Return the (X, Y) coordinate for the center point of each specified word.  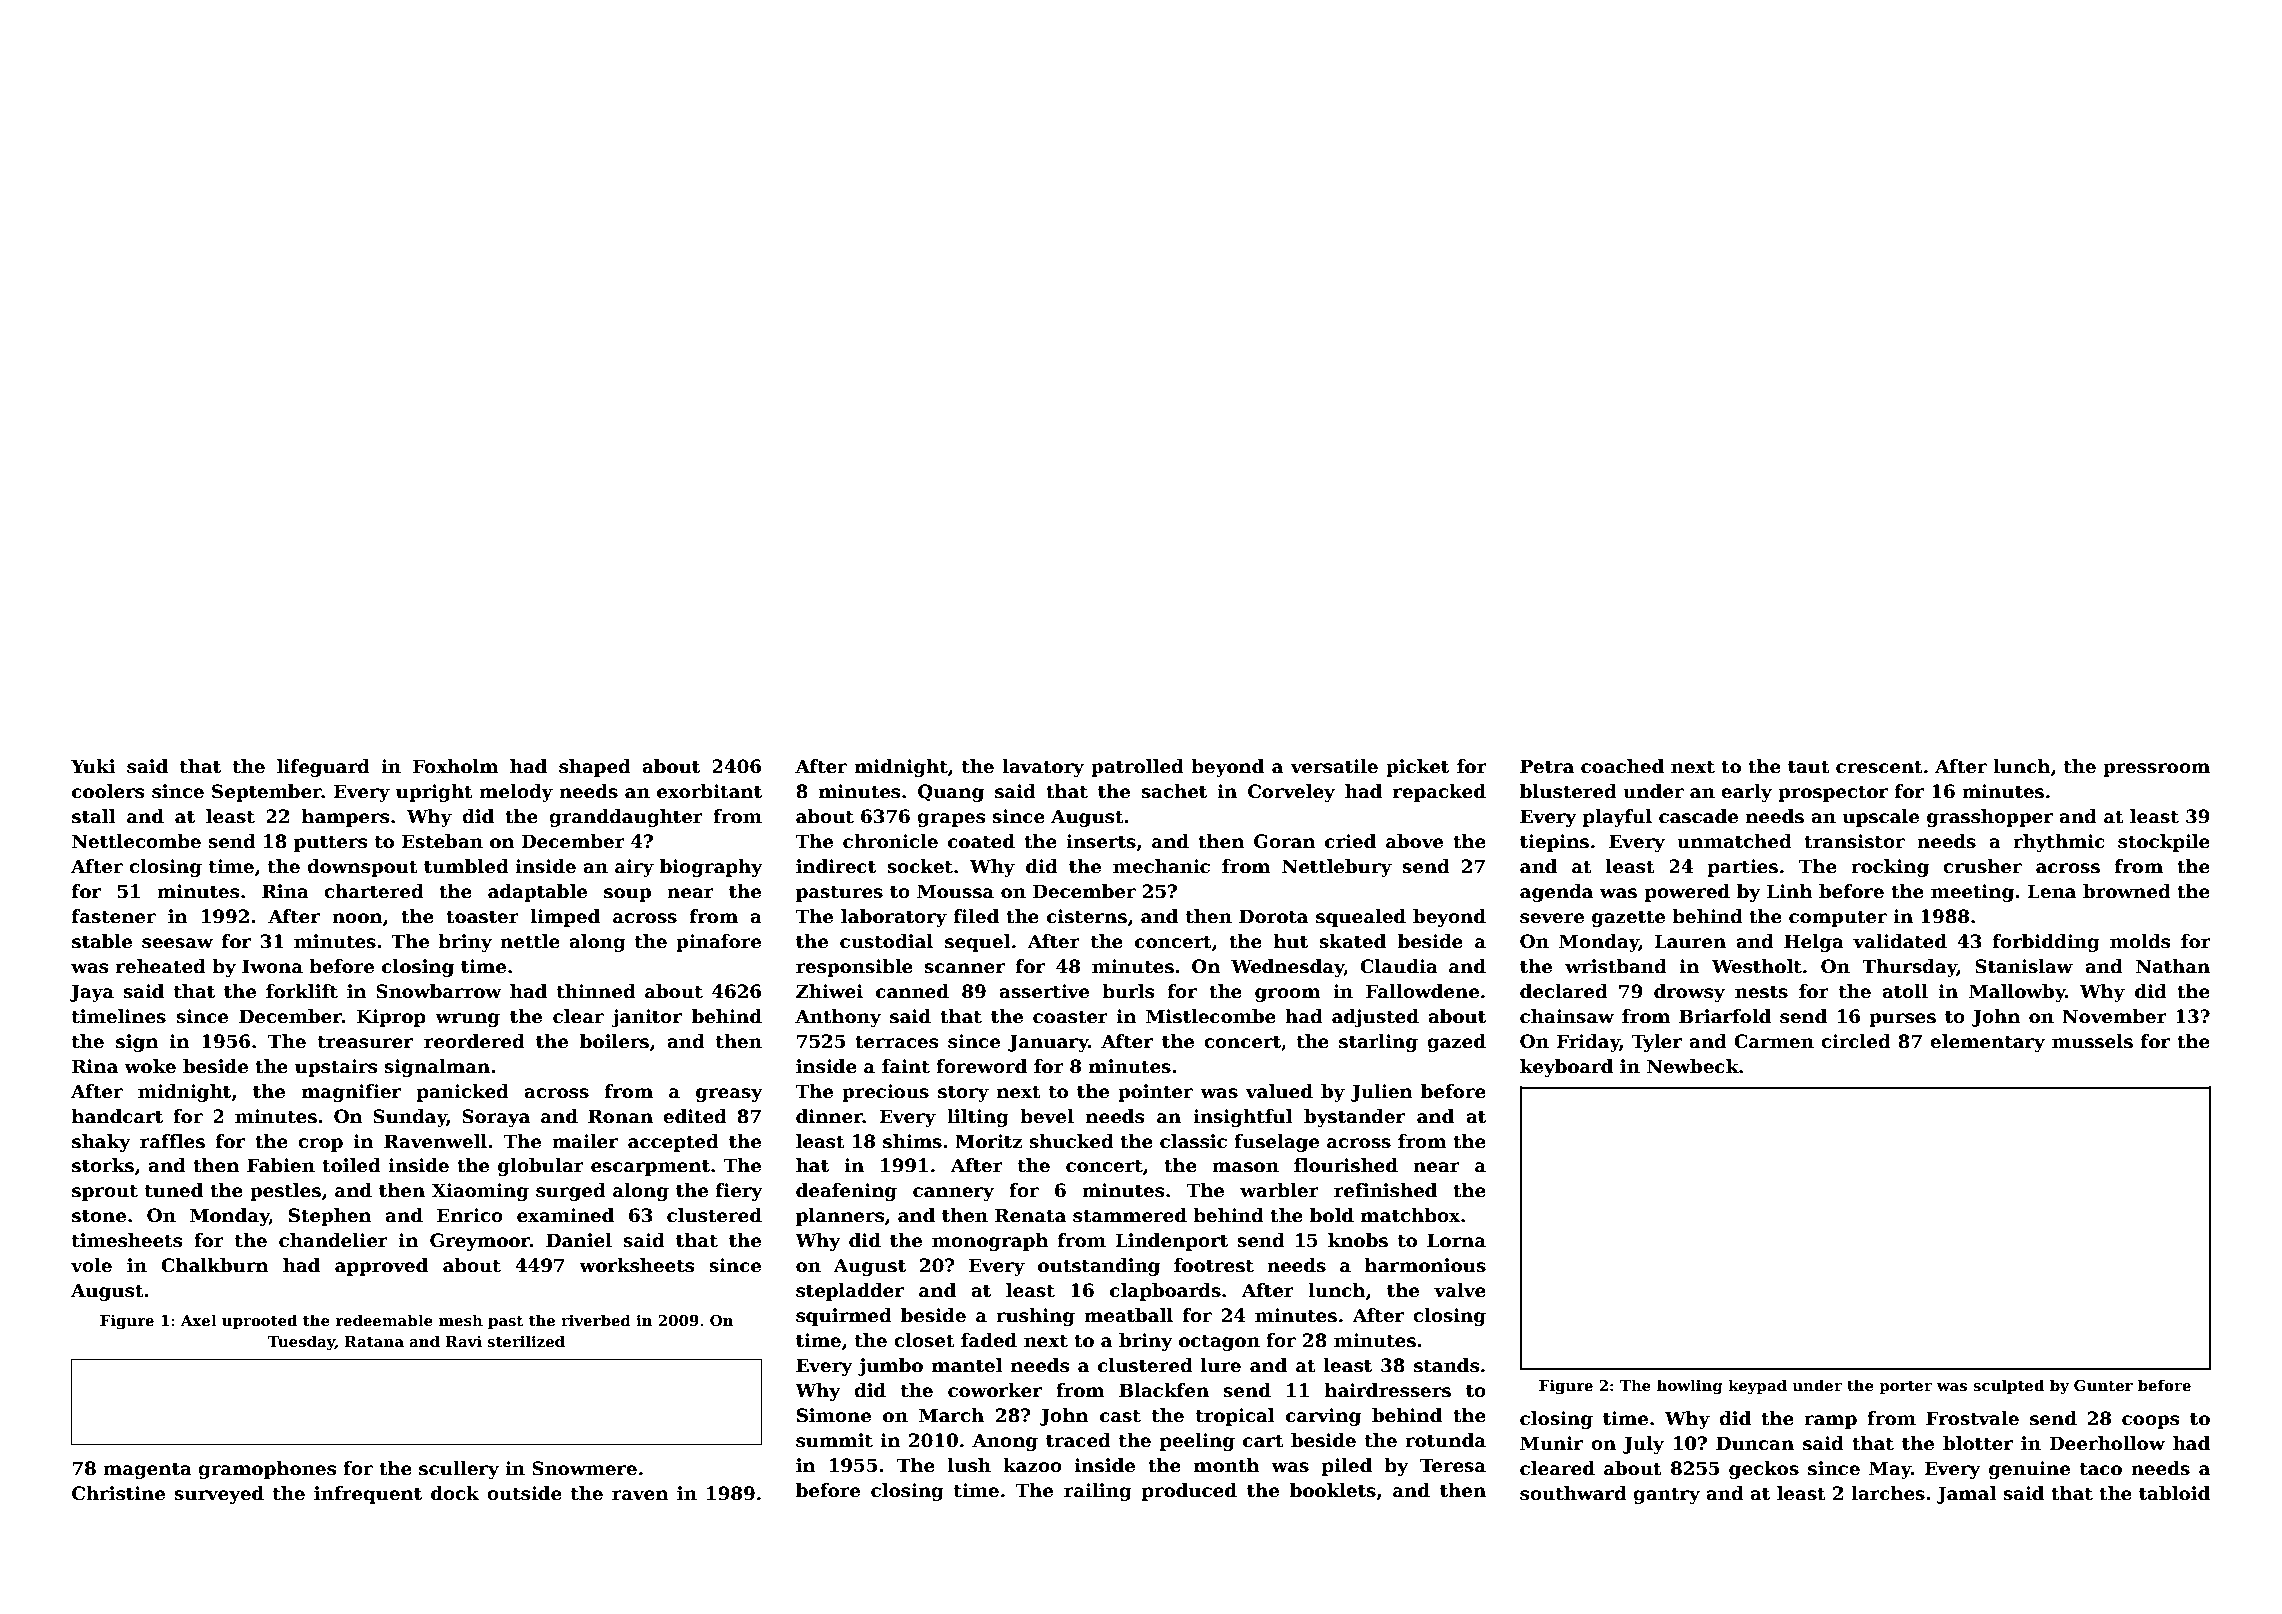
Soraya (496, 1118)
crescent (1879, 767)
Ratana (374, 1341)
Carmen (1774, 1041)
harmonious (1425, 1265)
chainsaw (1567, 1016)
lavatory (1043, 768)
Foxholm (456, 766)
